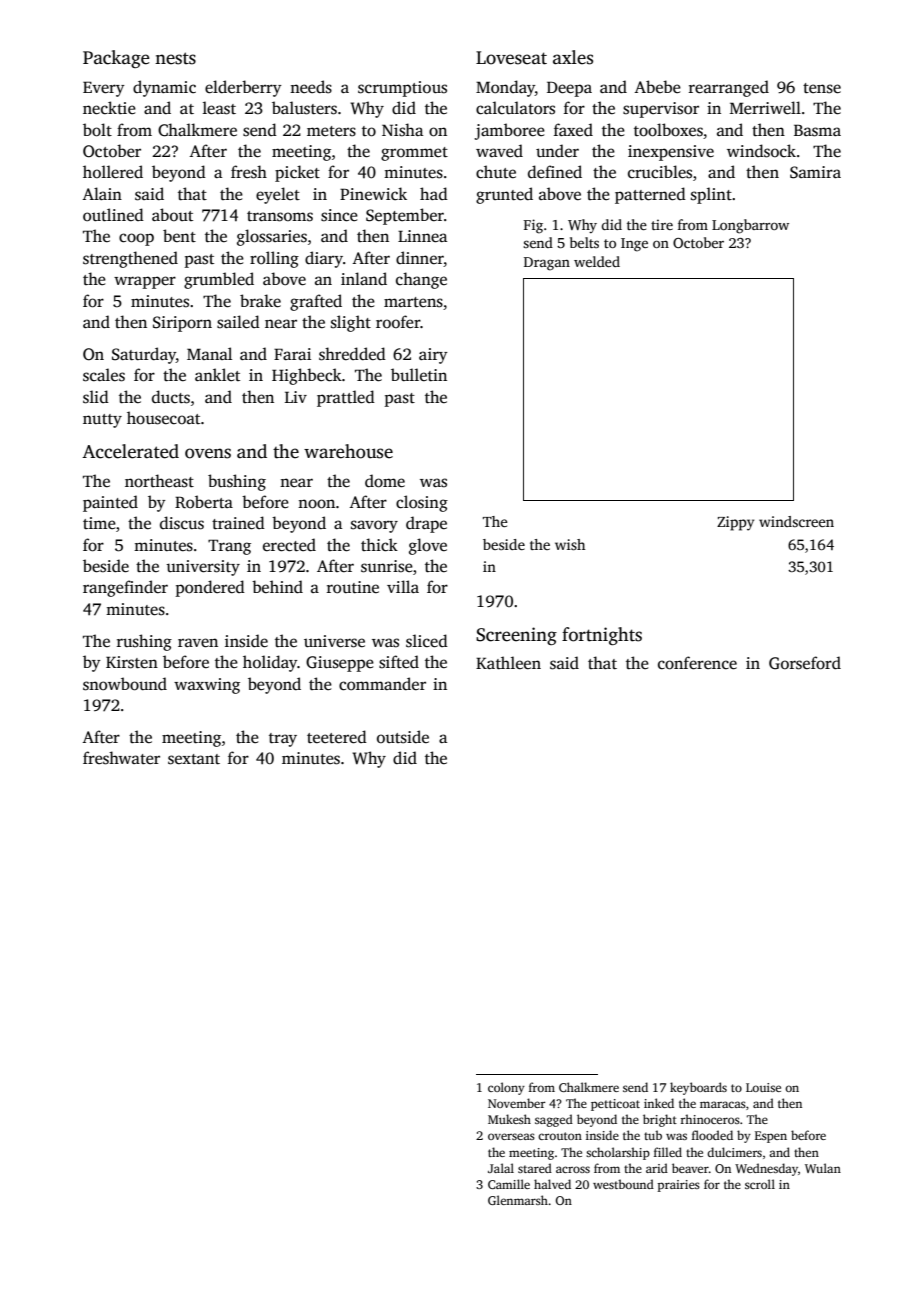  Describe the element at coordinates (501, 1168) in the screenshot. I see `Jalal` at that location.
